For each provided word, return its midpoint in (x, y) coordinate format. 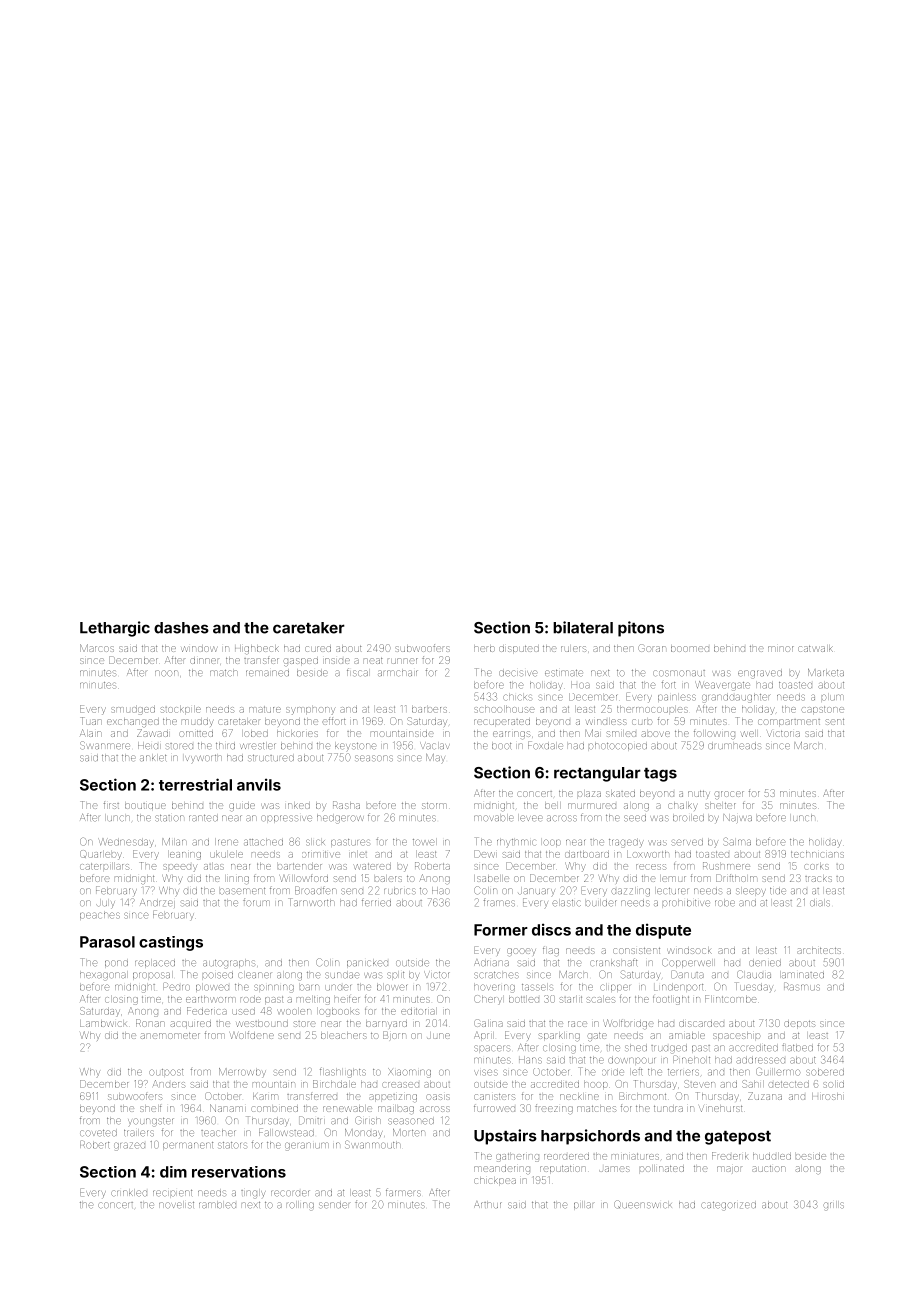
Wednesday (127, 843)
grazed (129, 1146)
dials (820, 903)
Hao (441, 890)
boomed (690, 649)
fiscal (357, 672)
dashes (181, 628)
